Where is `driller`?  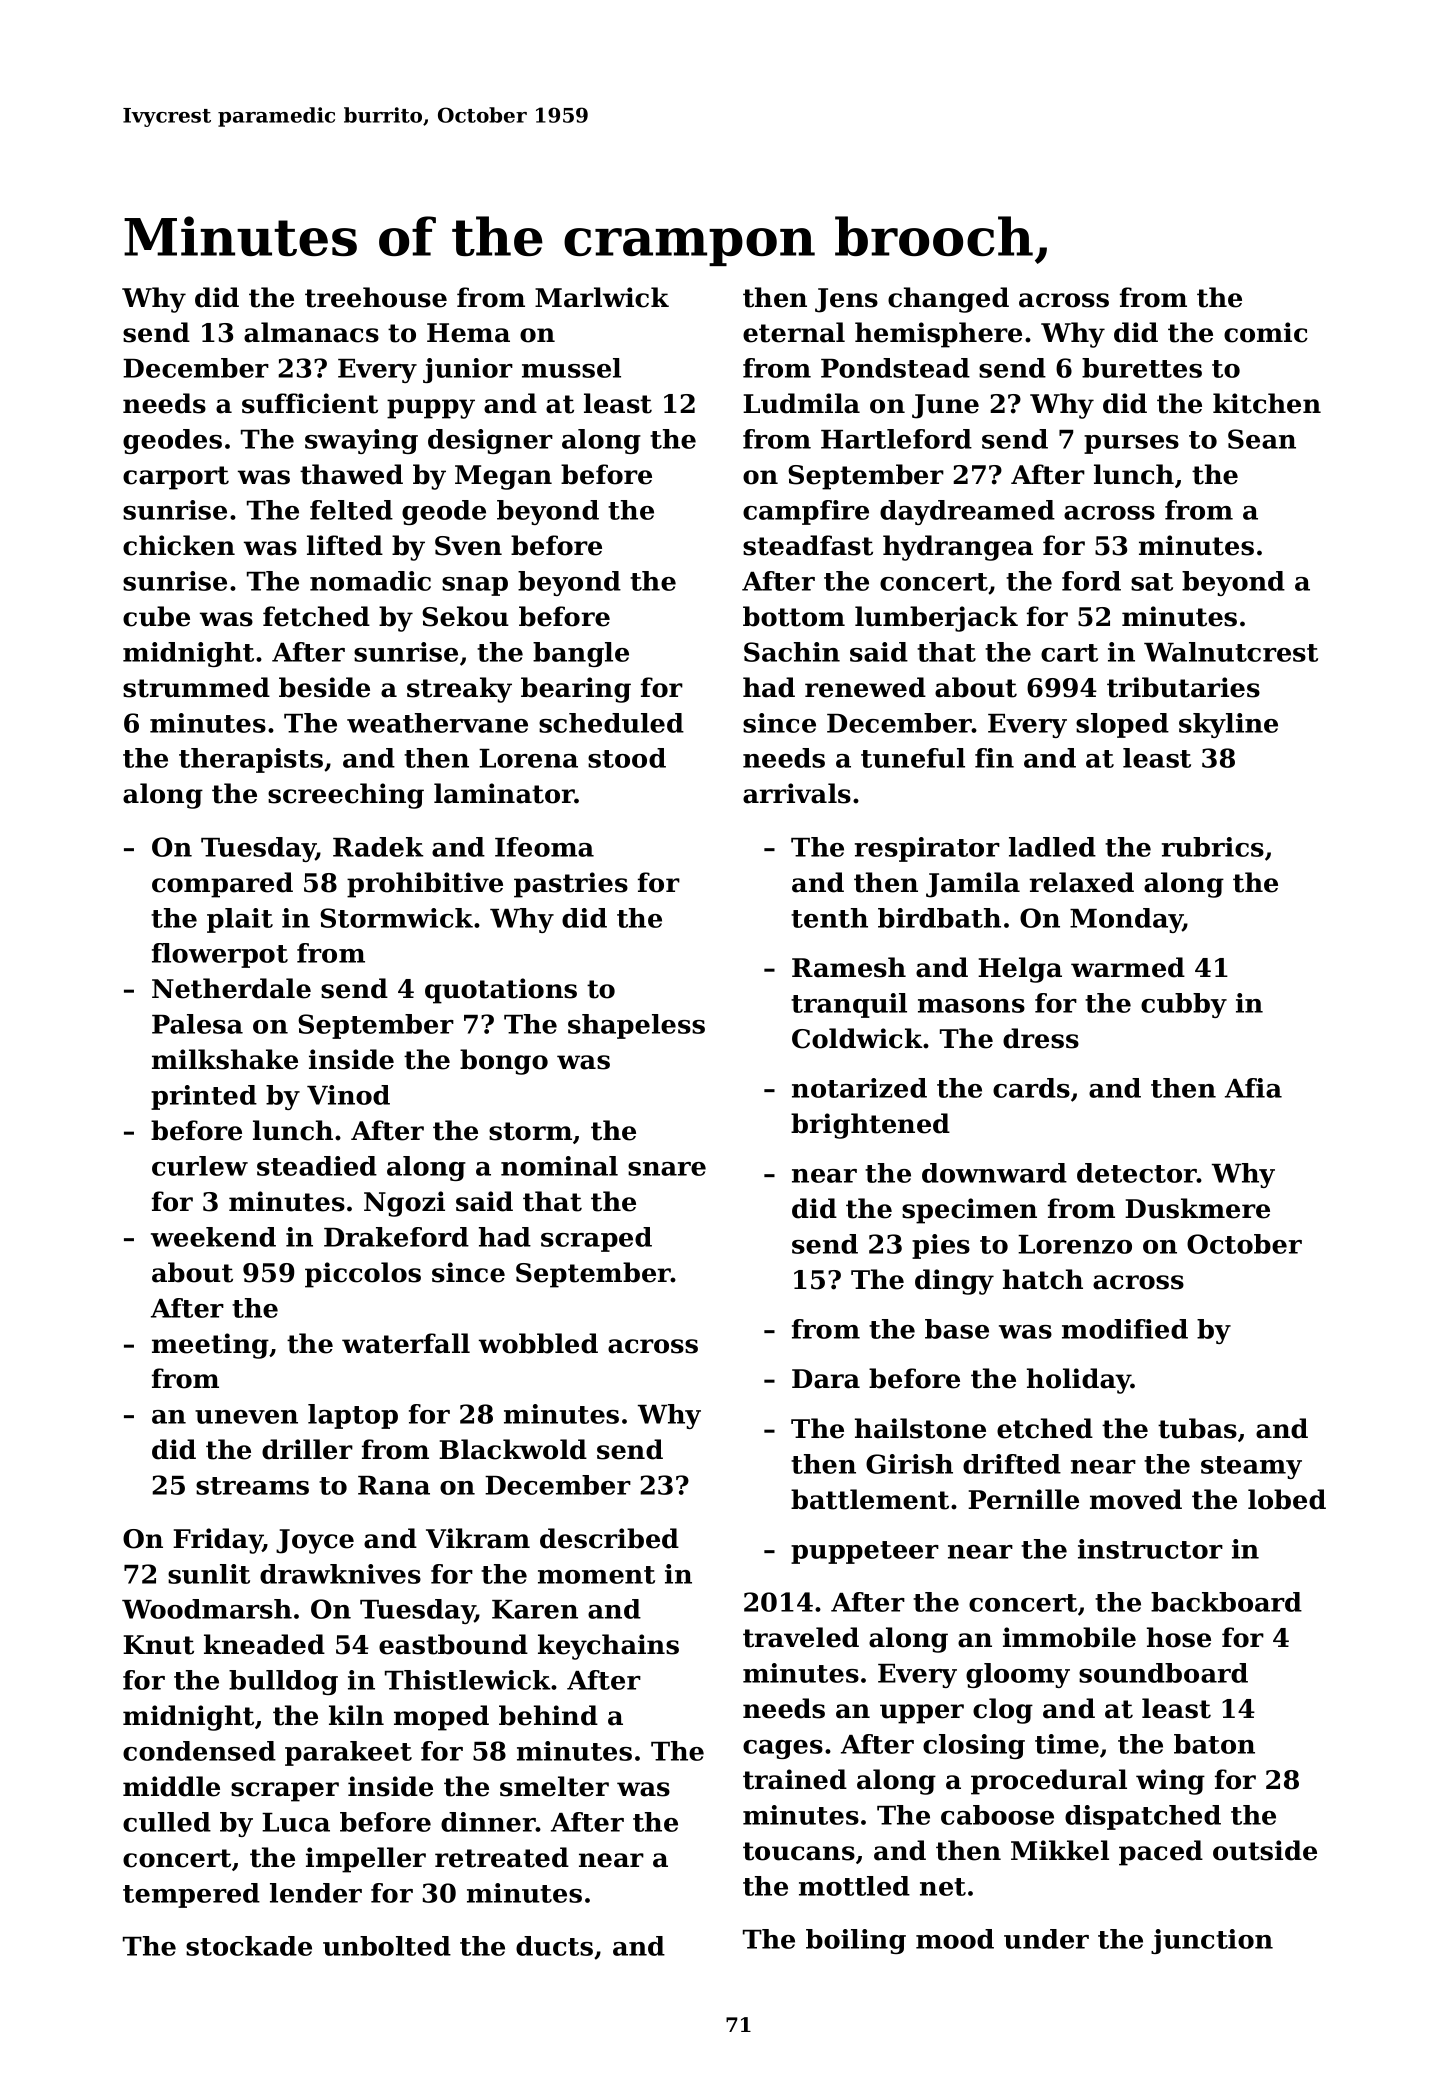
driller is located at coordinates (307, 1449).
